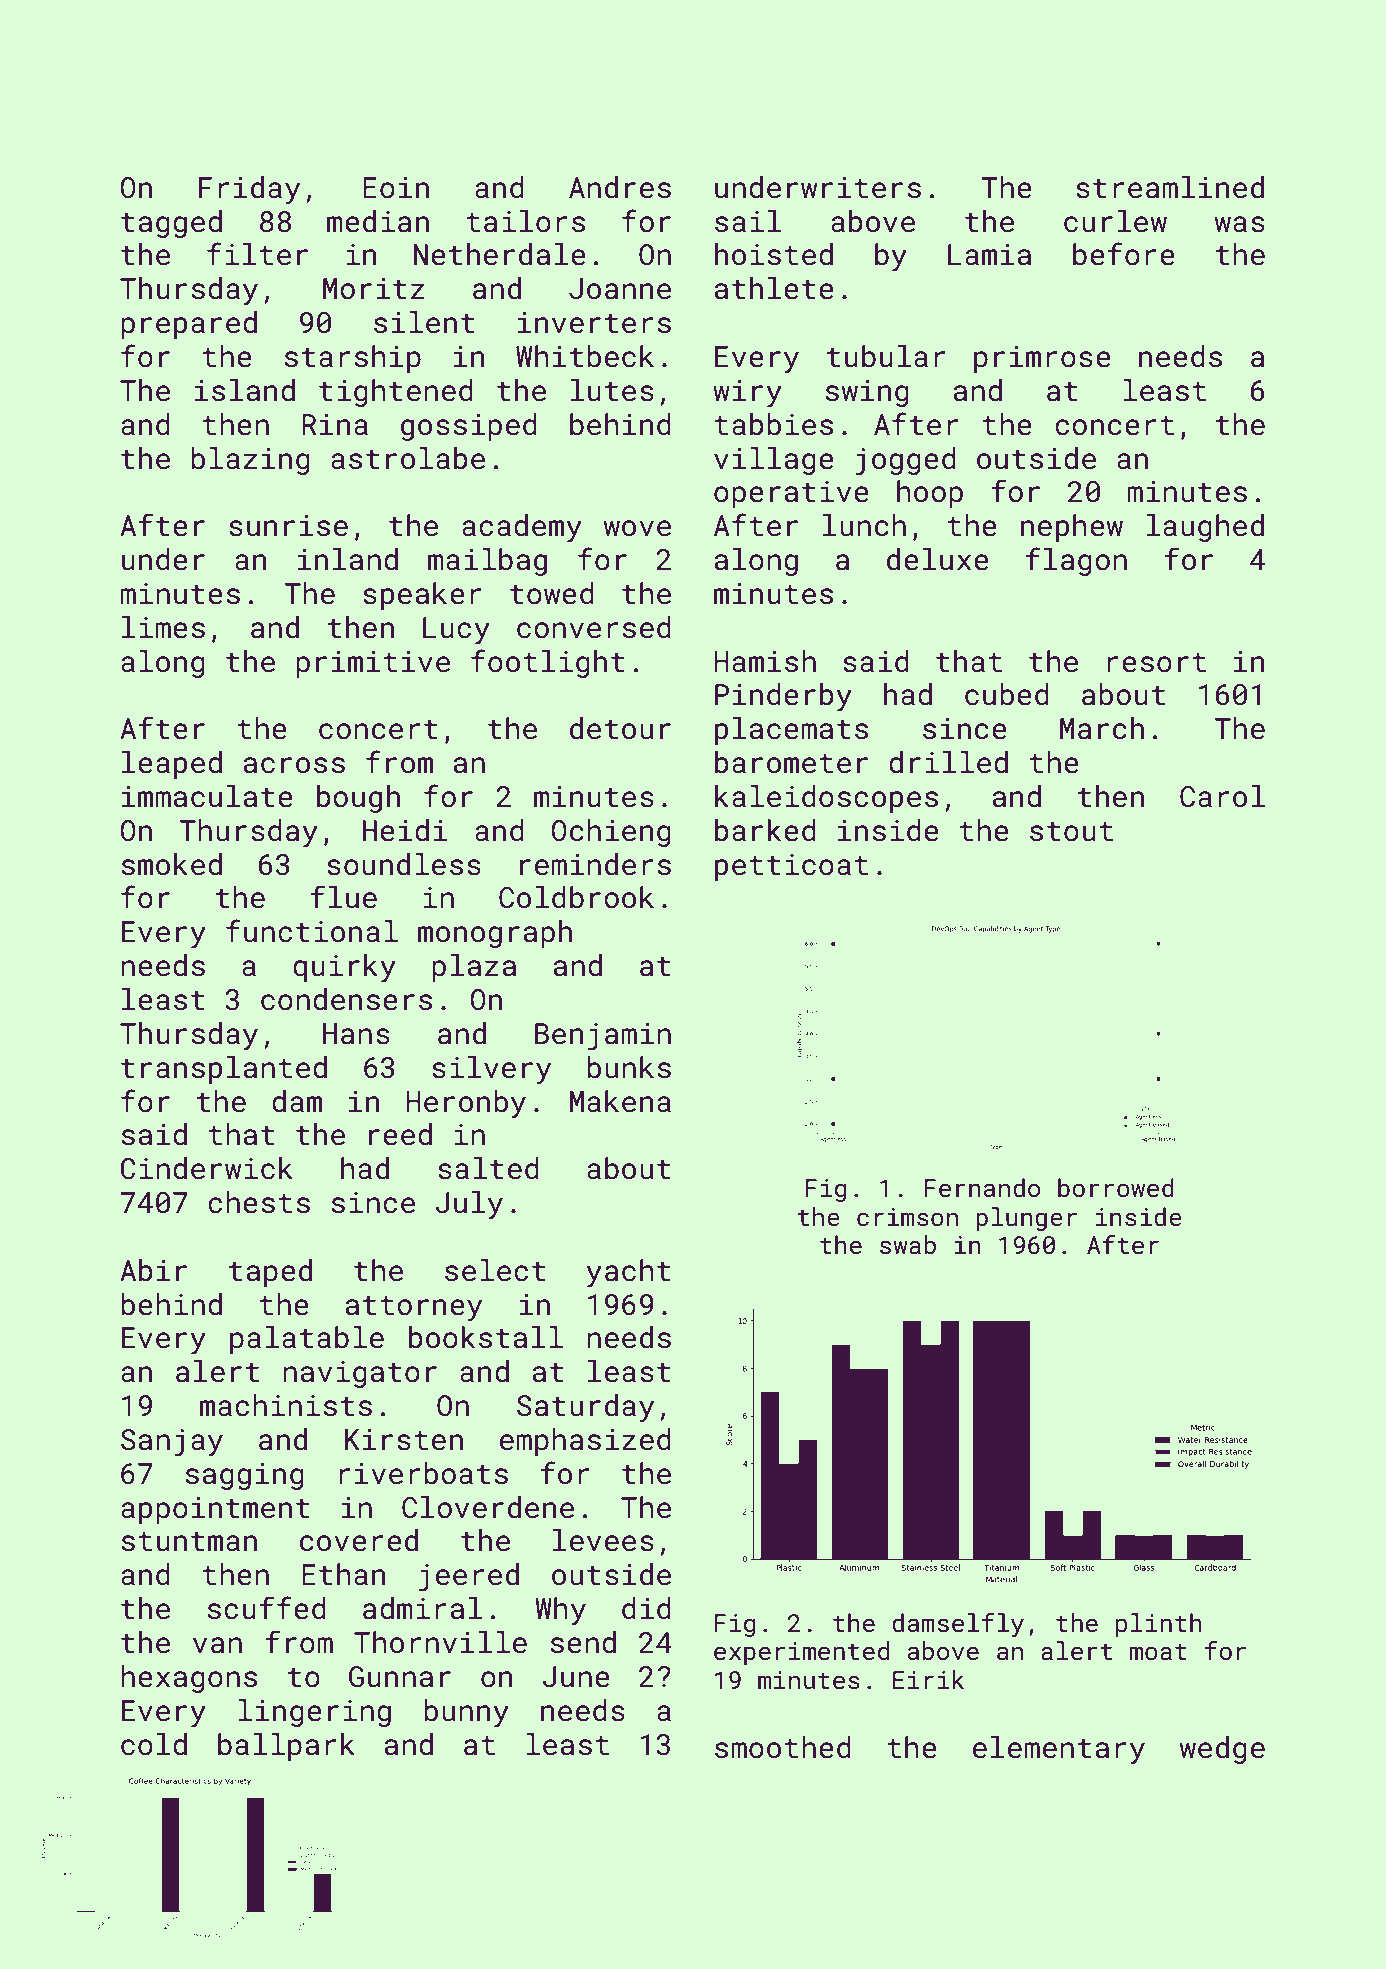 The height and width of the document is (1969, 1386). Describe the element at coordinates (629, 1067) in the document. I see `bunks` at that location.
